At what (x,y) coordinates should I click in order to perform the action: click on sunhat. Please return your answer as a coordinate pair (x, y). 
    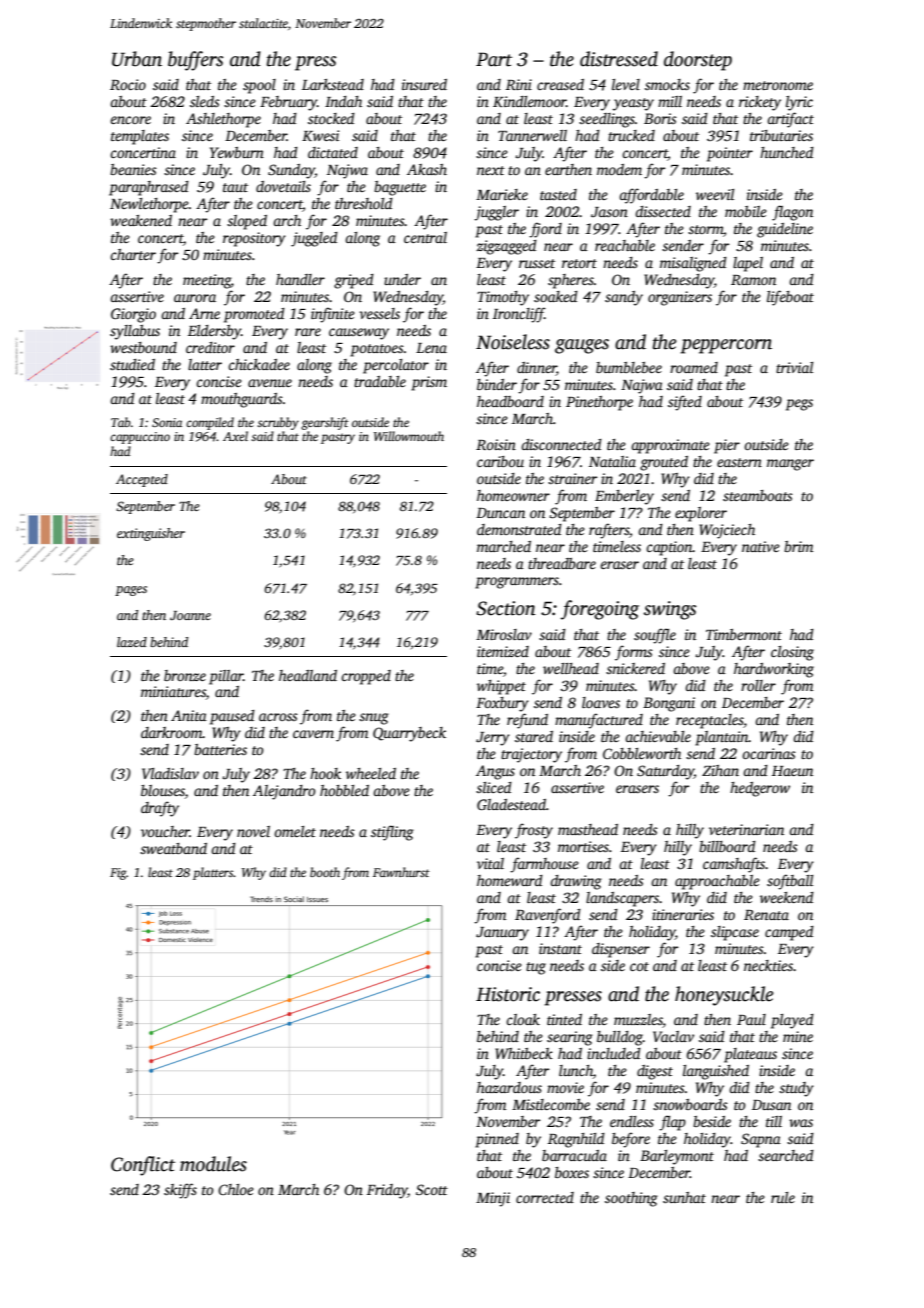
    Looking at the image, I should click on (684, 1197).
